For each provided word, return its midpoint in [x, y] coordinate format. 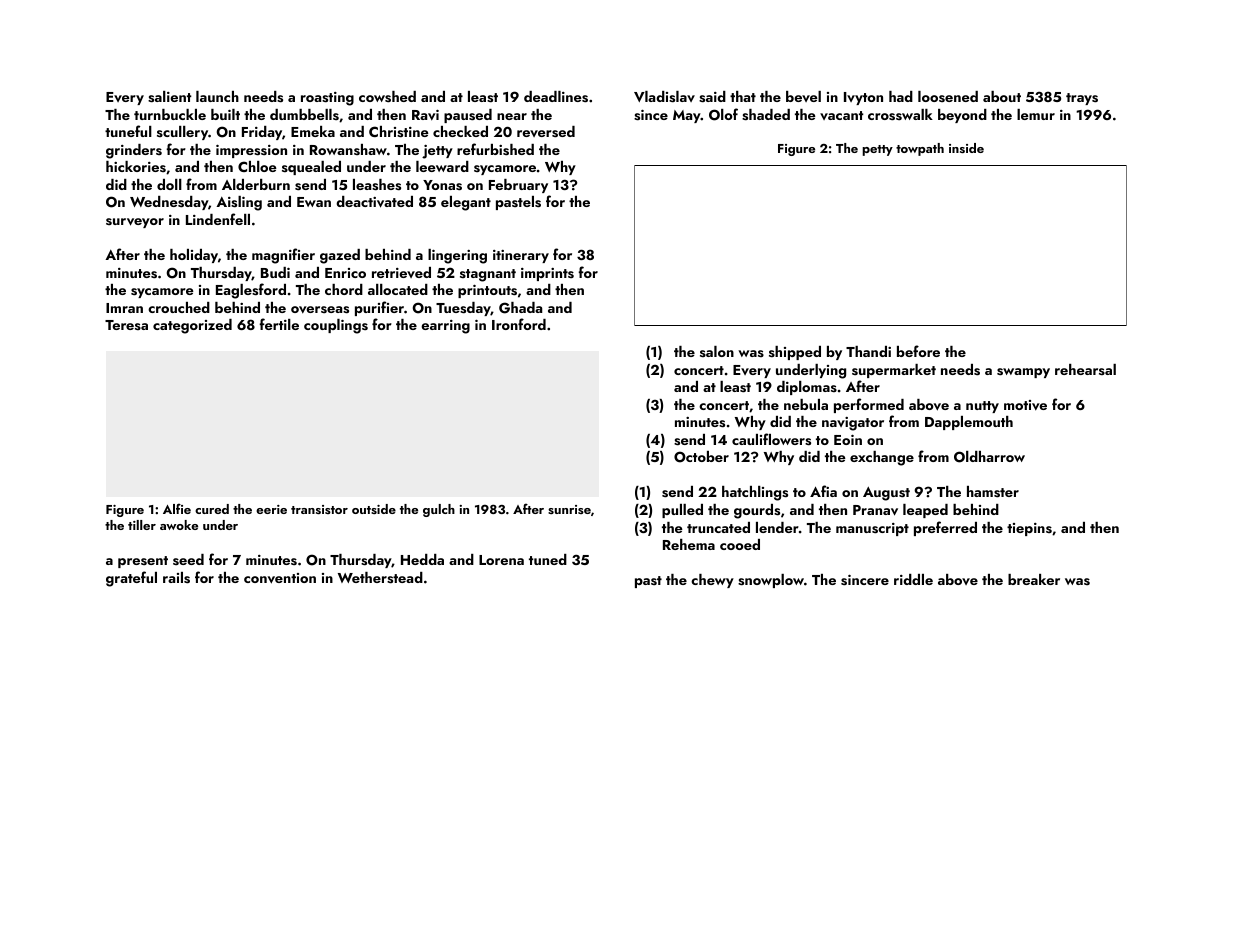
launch [217, 96]
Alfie [177, 508]
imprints [547, 274]
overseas [320, 310]
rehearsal [1085, 369]
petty [877, 150]
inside [966, 148]
